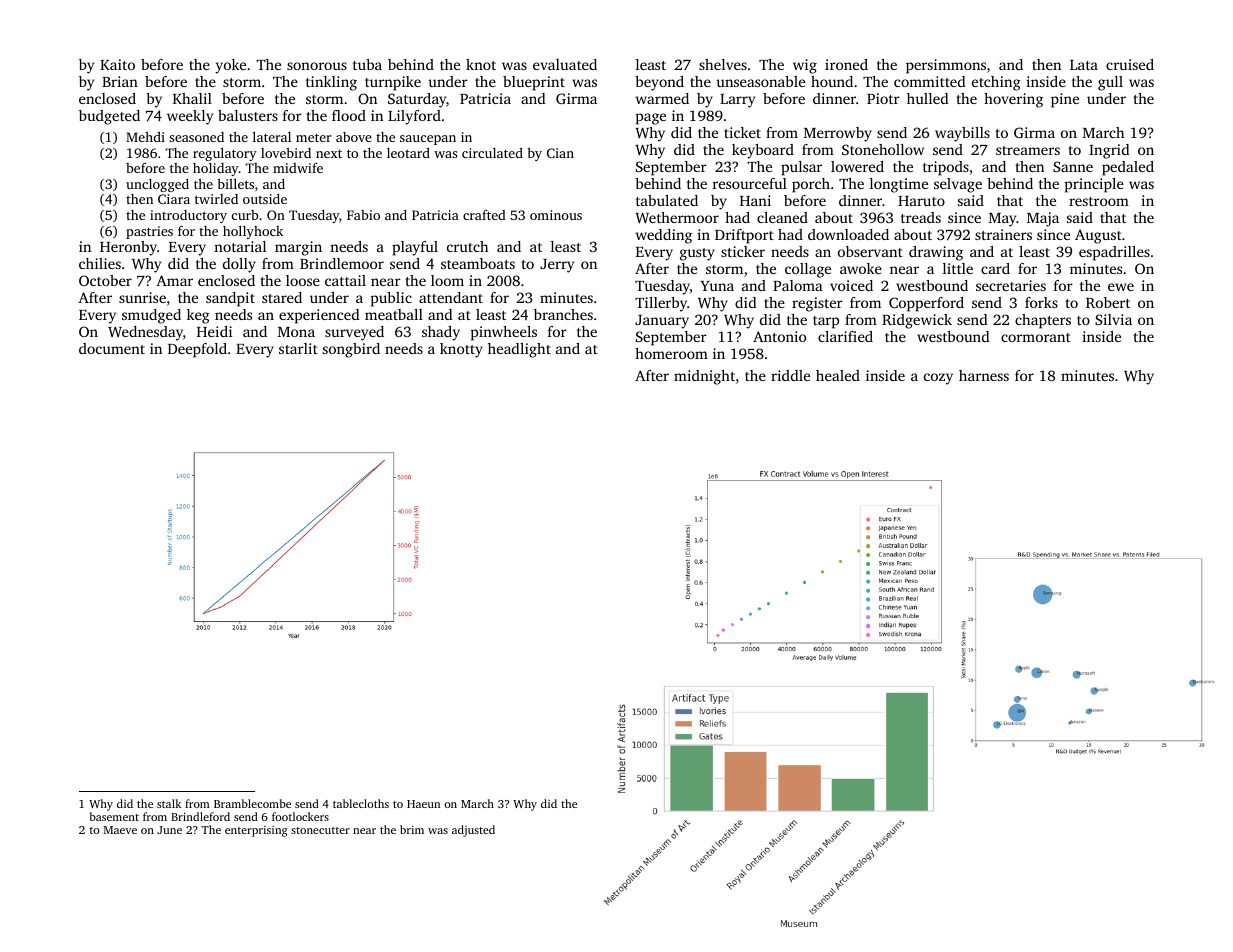 The width and height of the document is (1233, 952). What do you see at coordinates (883, 98) in the document?
I see `Piotr` at bounding box center [883, 98].
